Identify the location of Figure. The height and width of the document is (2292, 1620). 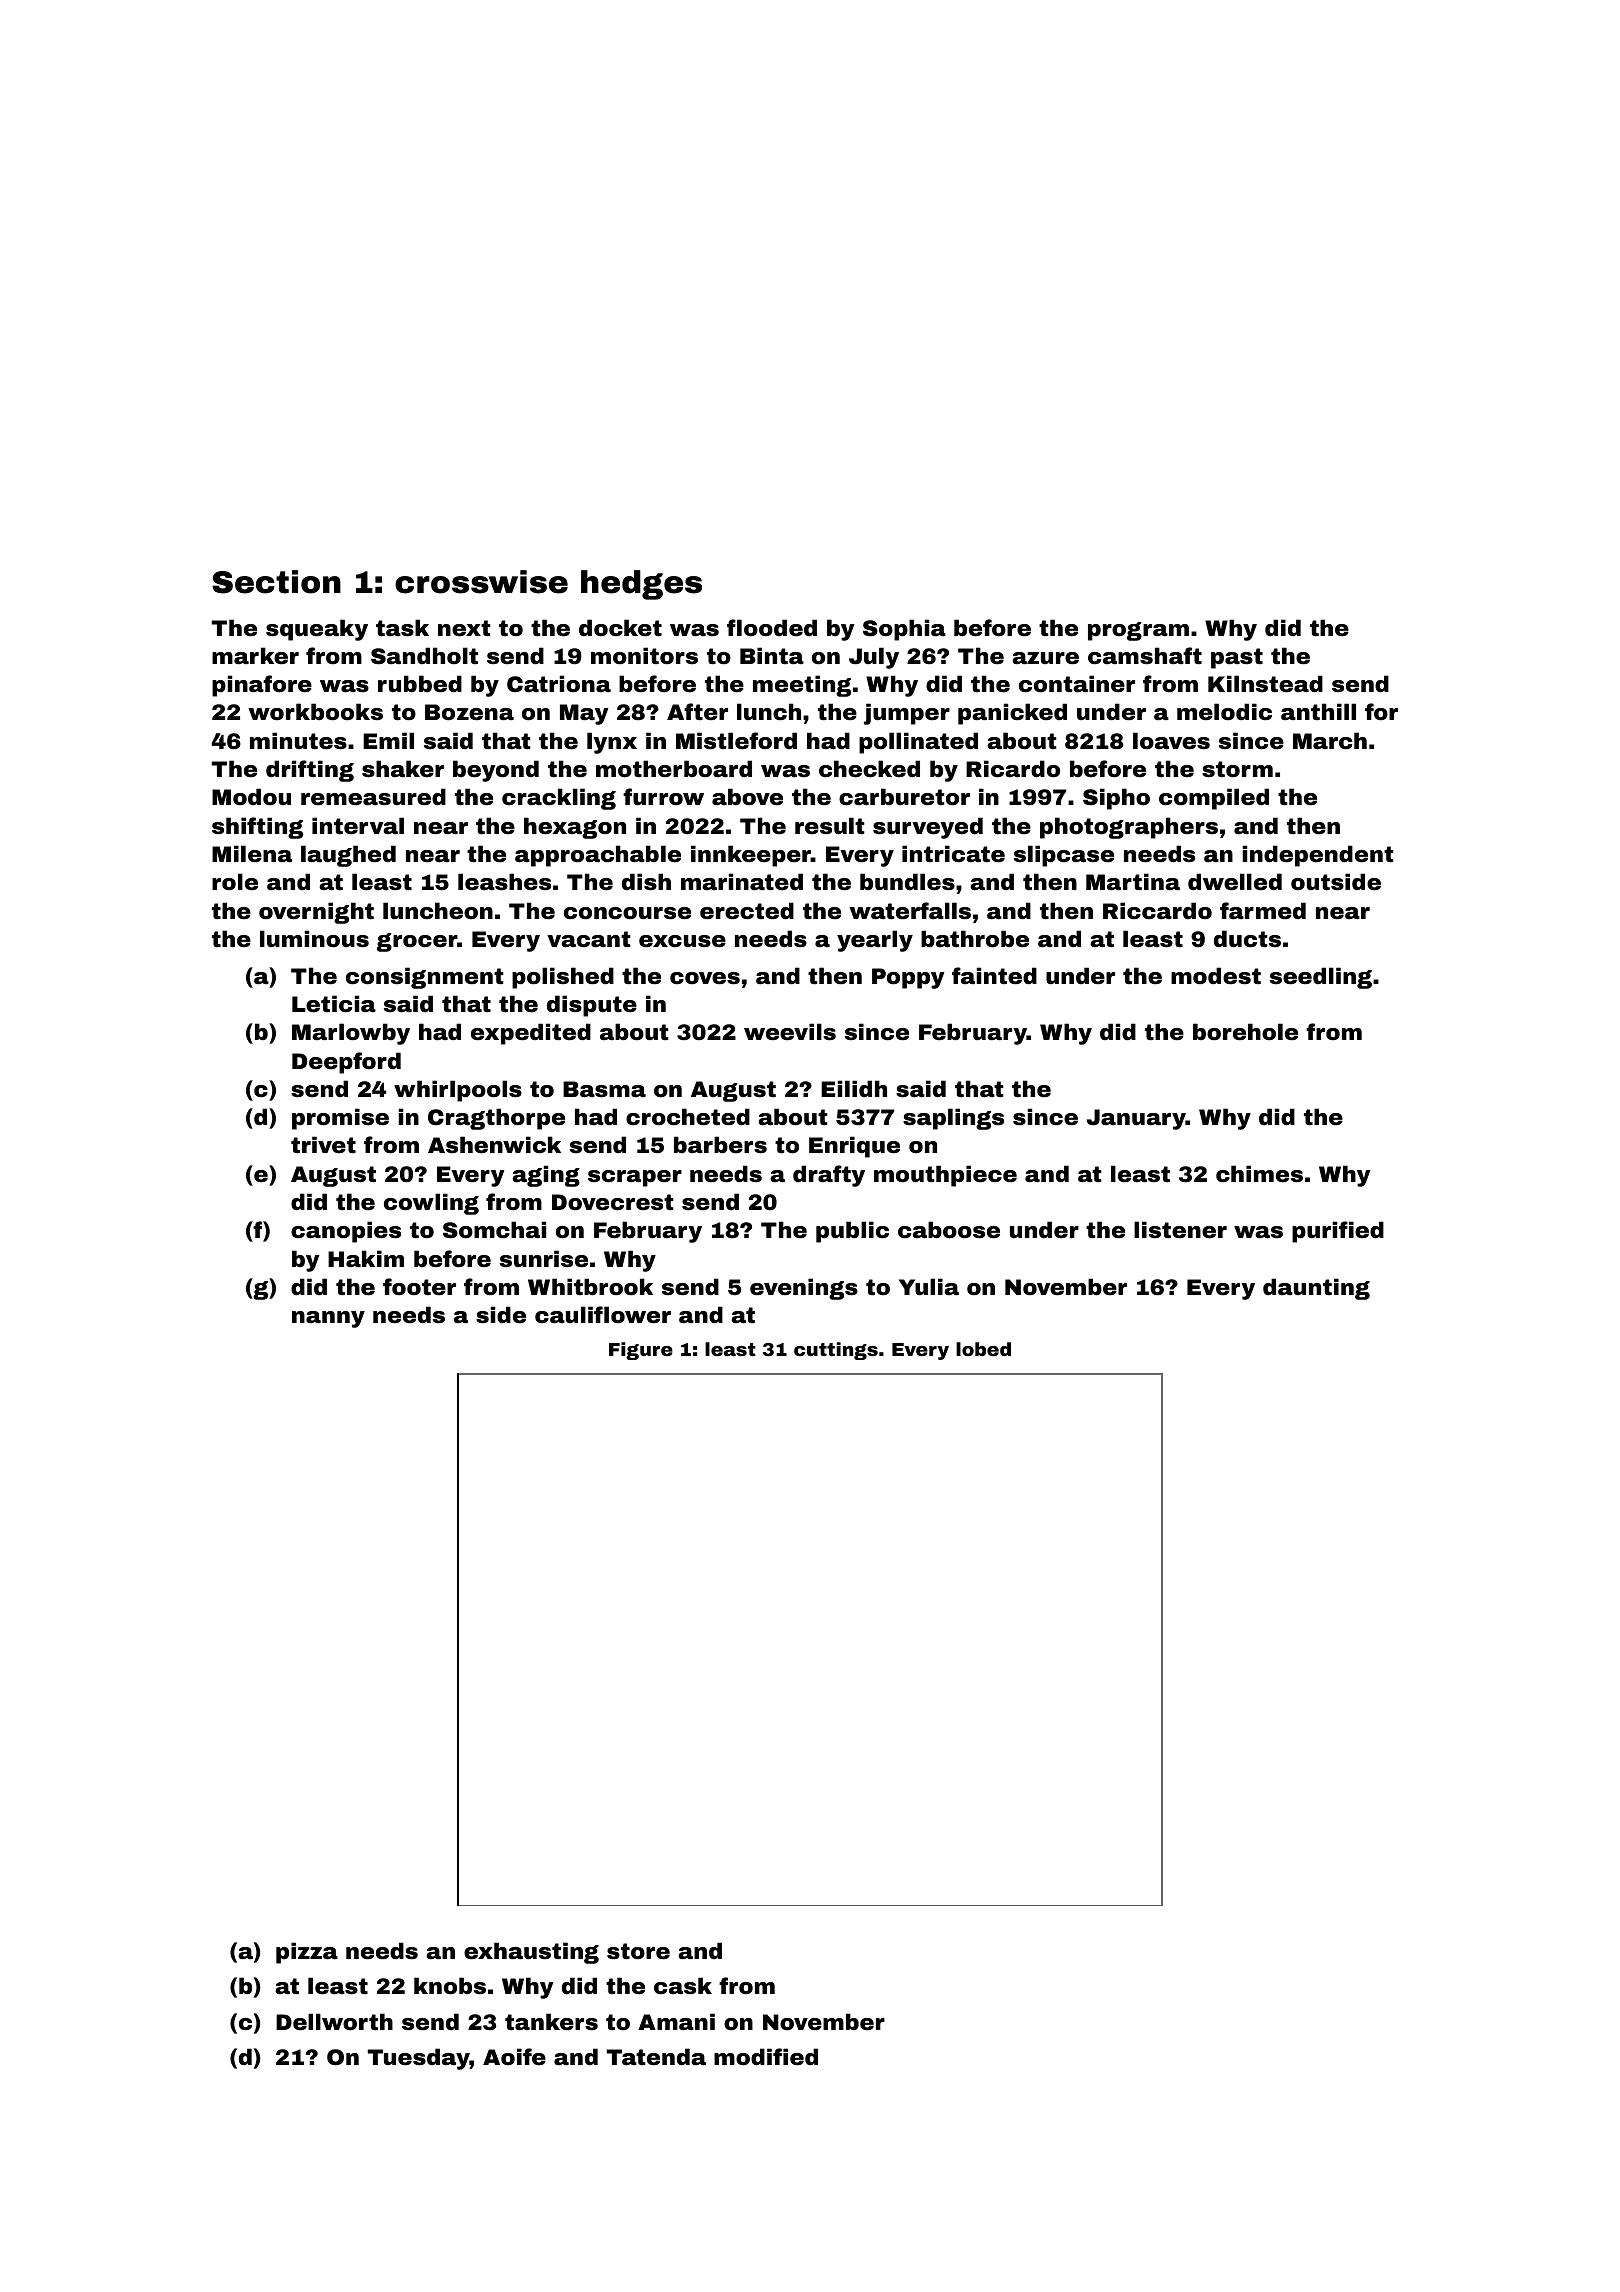
(641, 1351).
